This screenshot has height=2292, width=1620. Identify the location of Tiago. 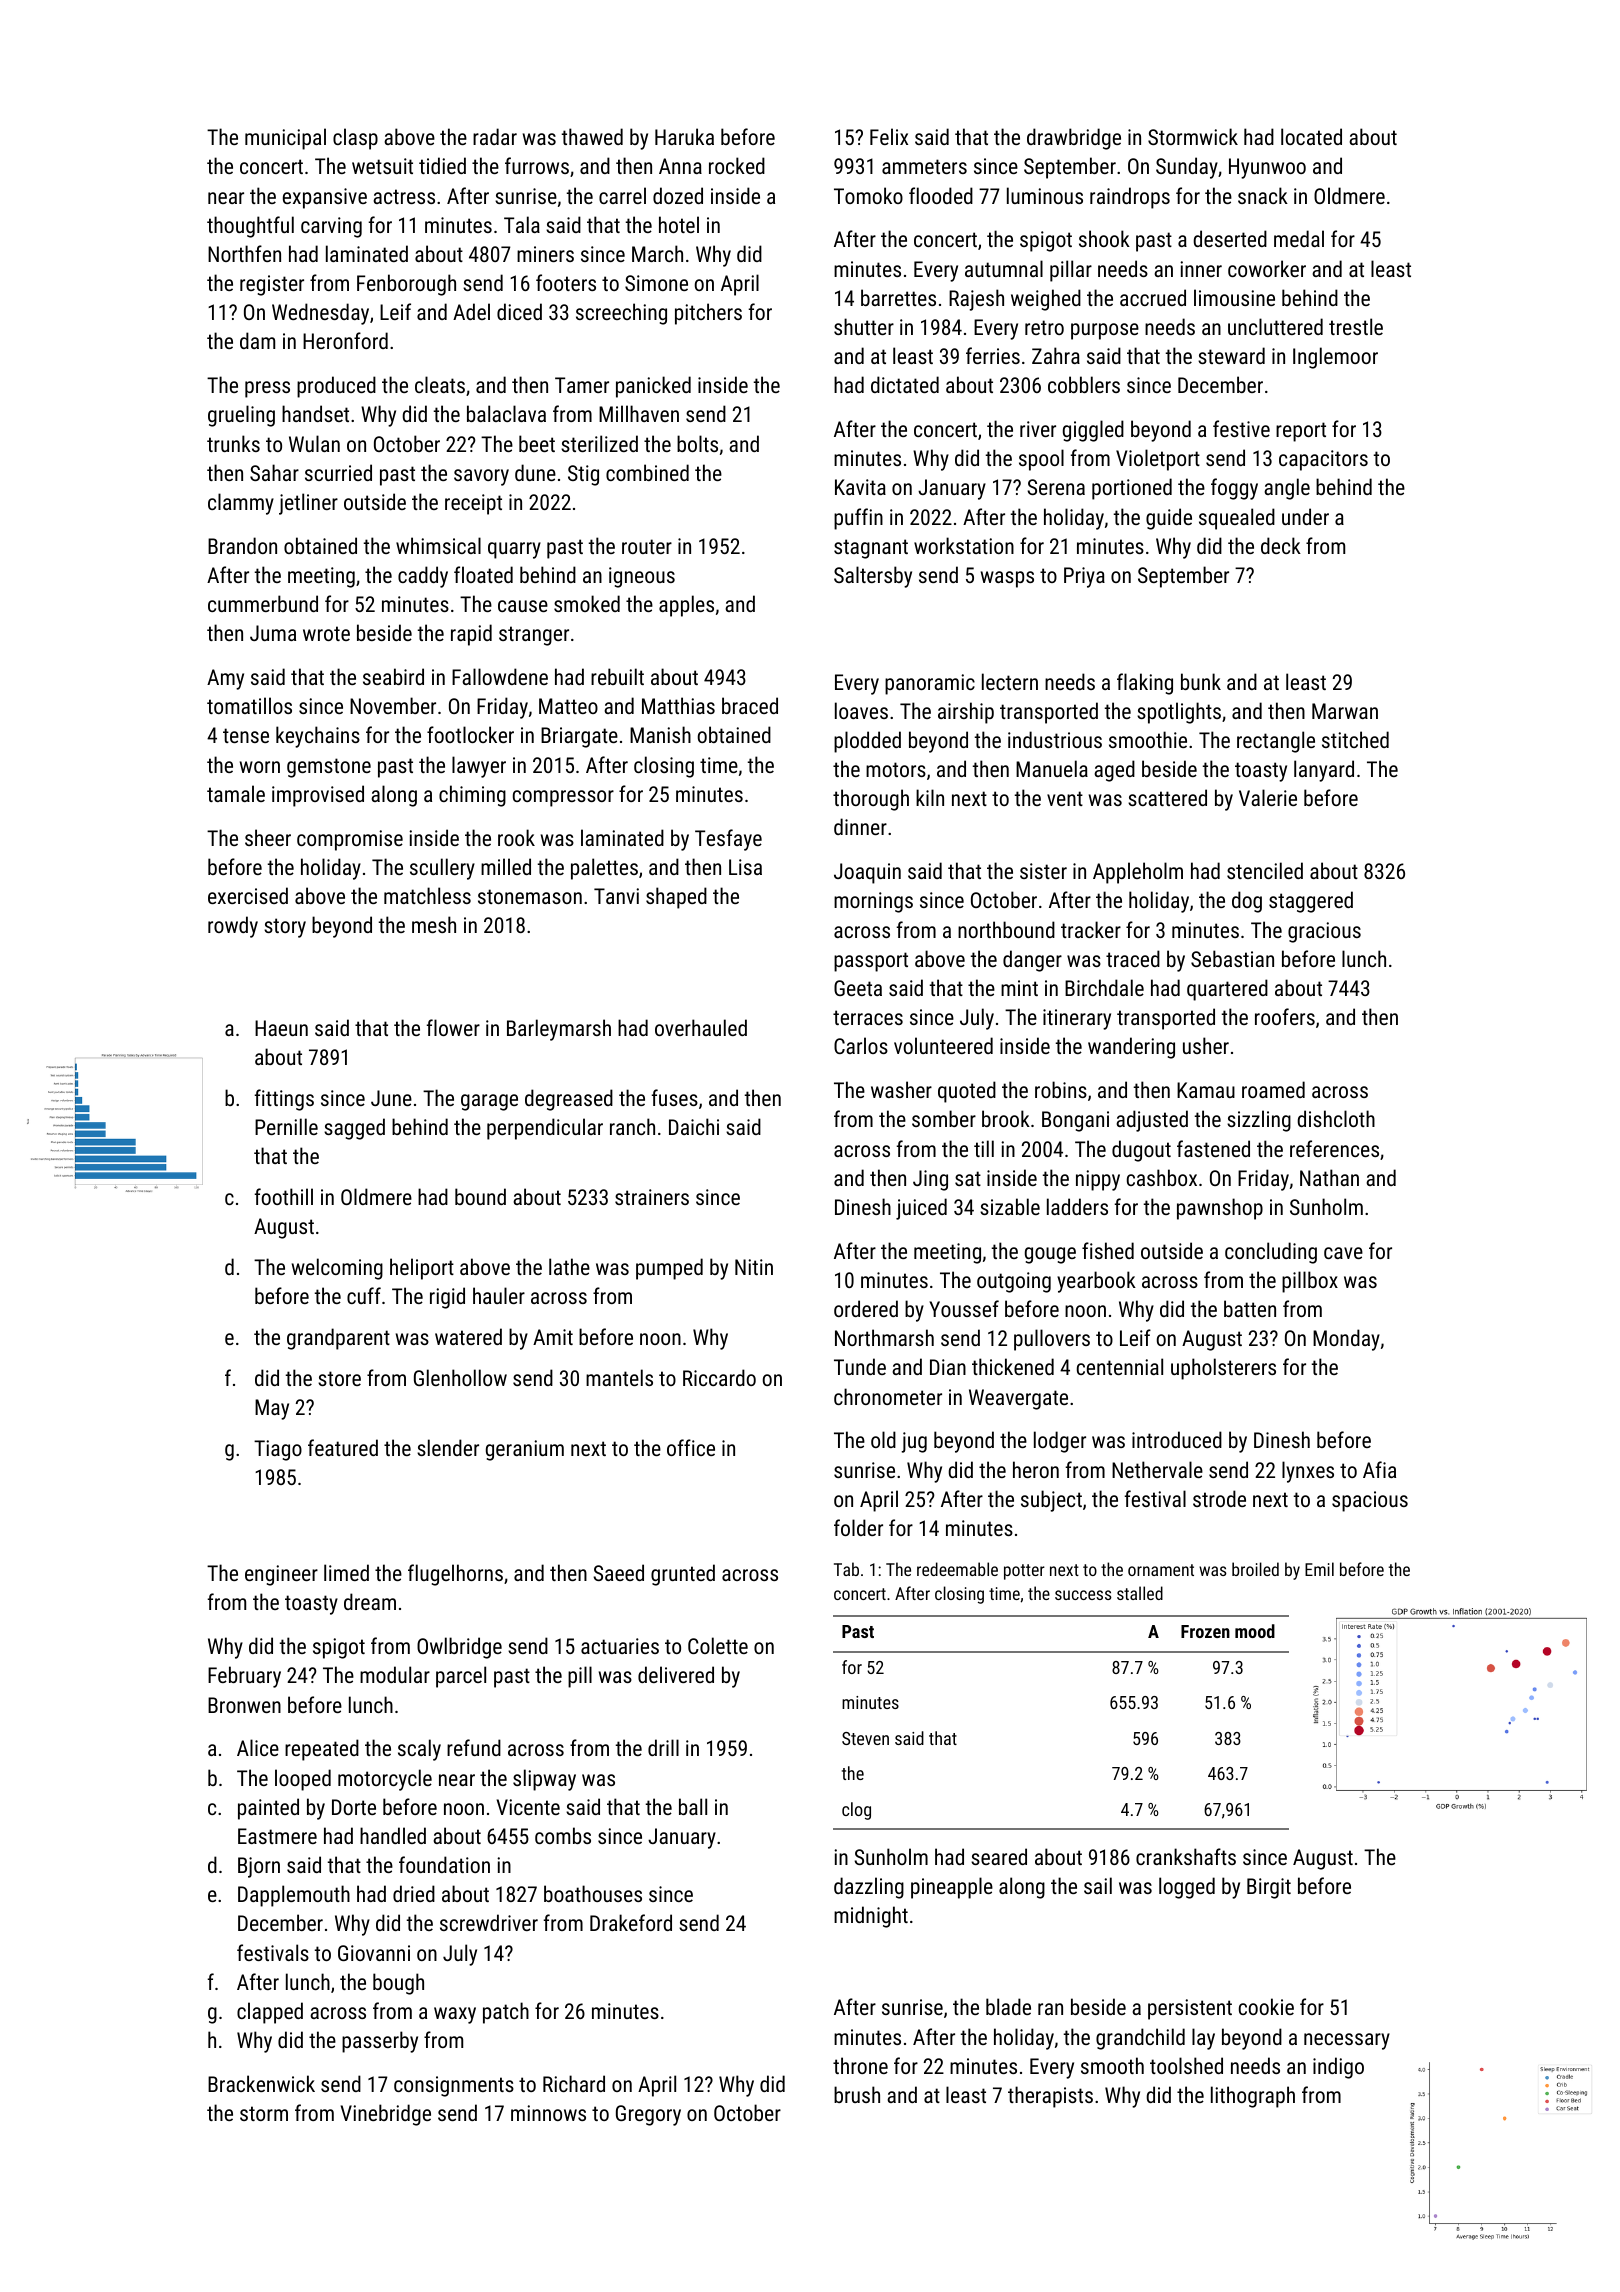
(278, 1450).
